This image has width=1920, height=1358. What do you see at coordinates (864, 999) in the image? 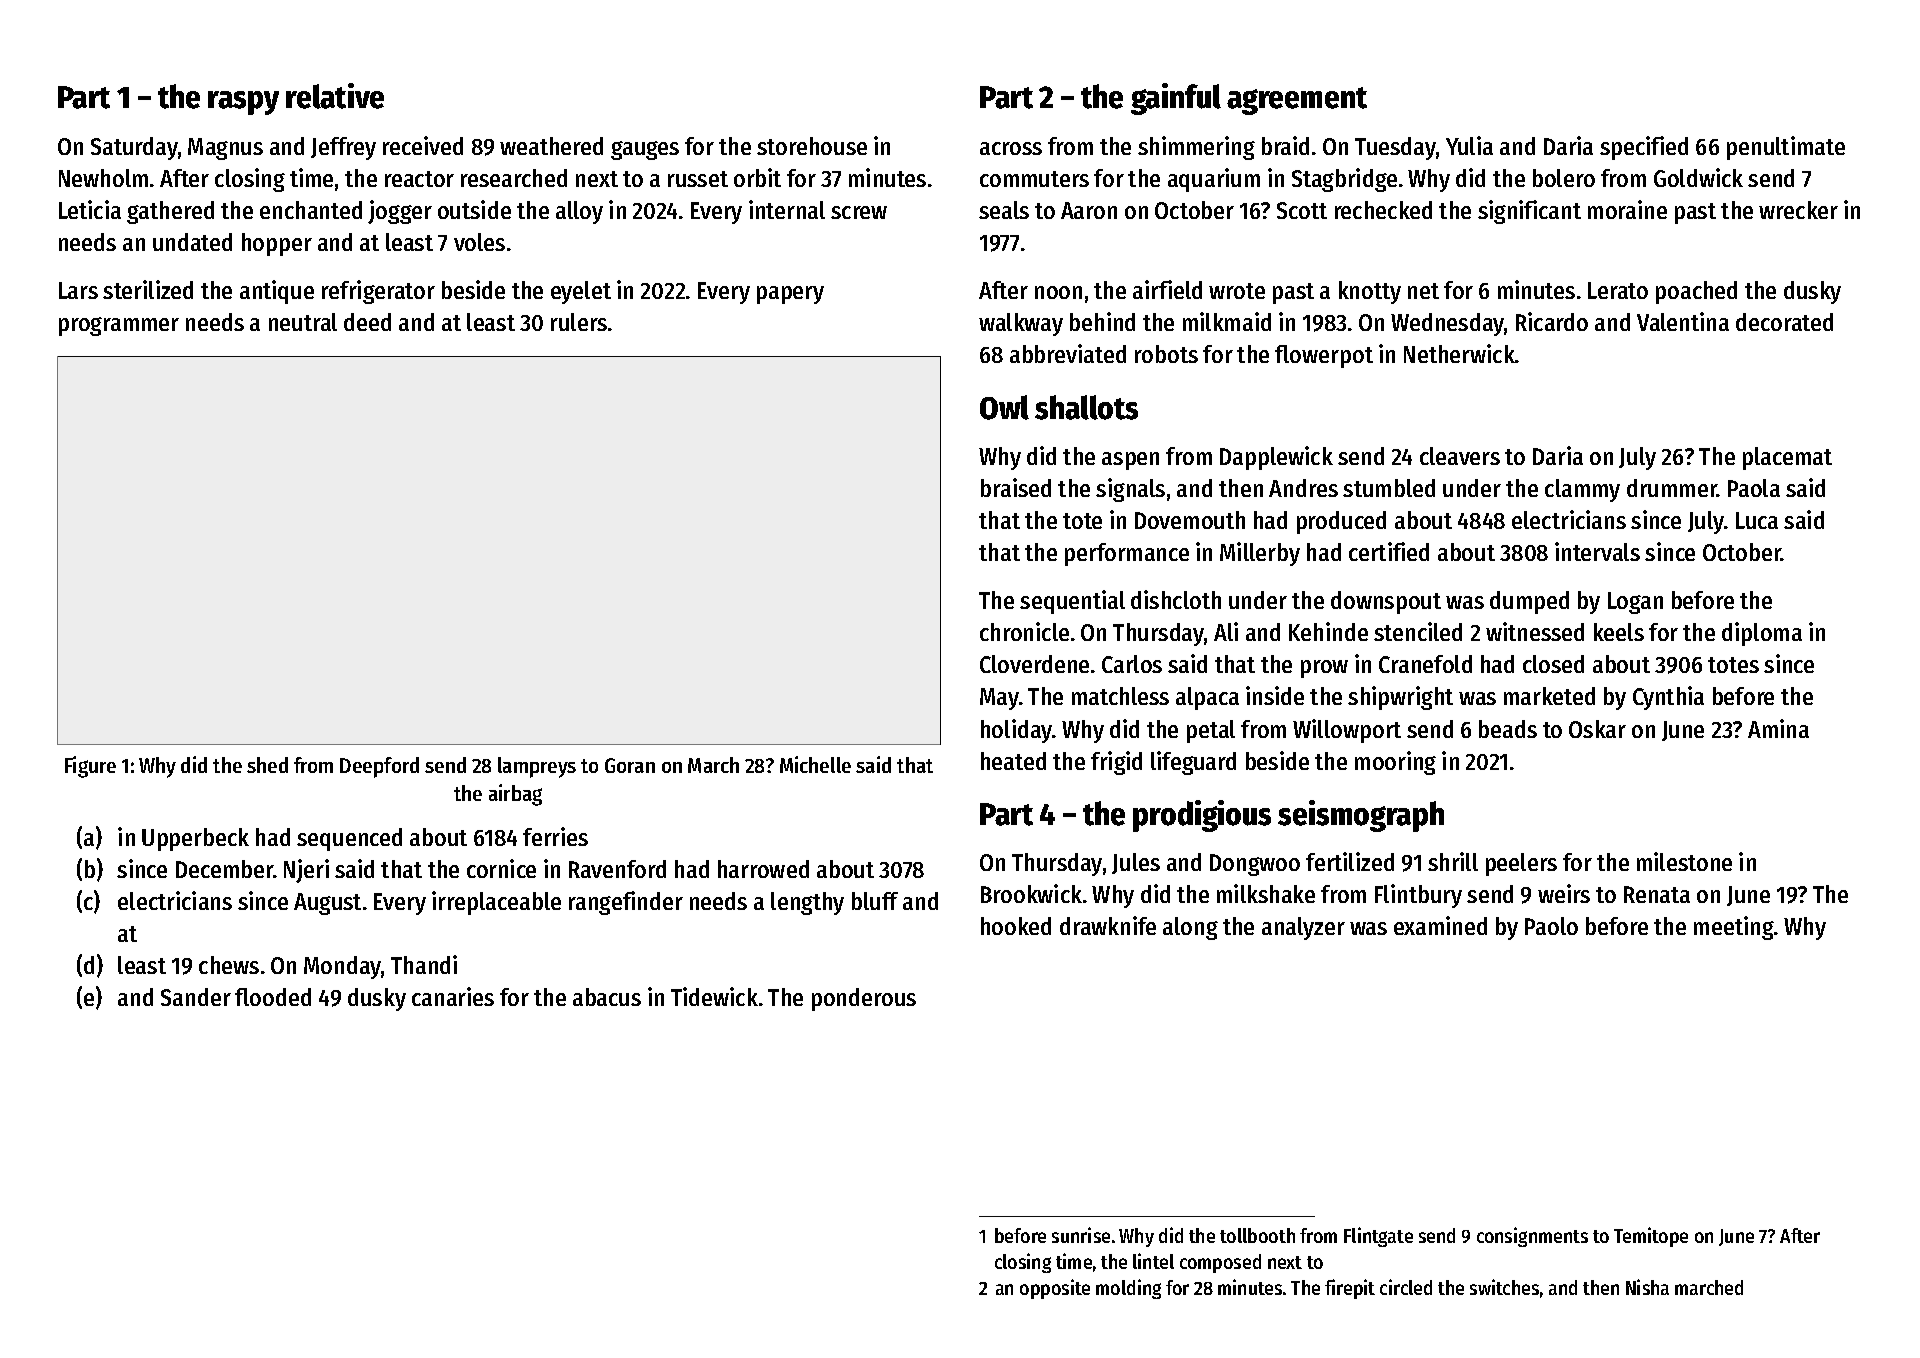
I see `ponderous` at bounding box center [864, 999].
